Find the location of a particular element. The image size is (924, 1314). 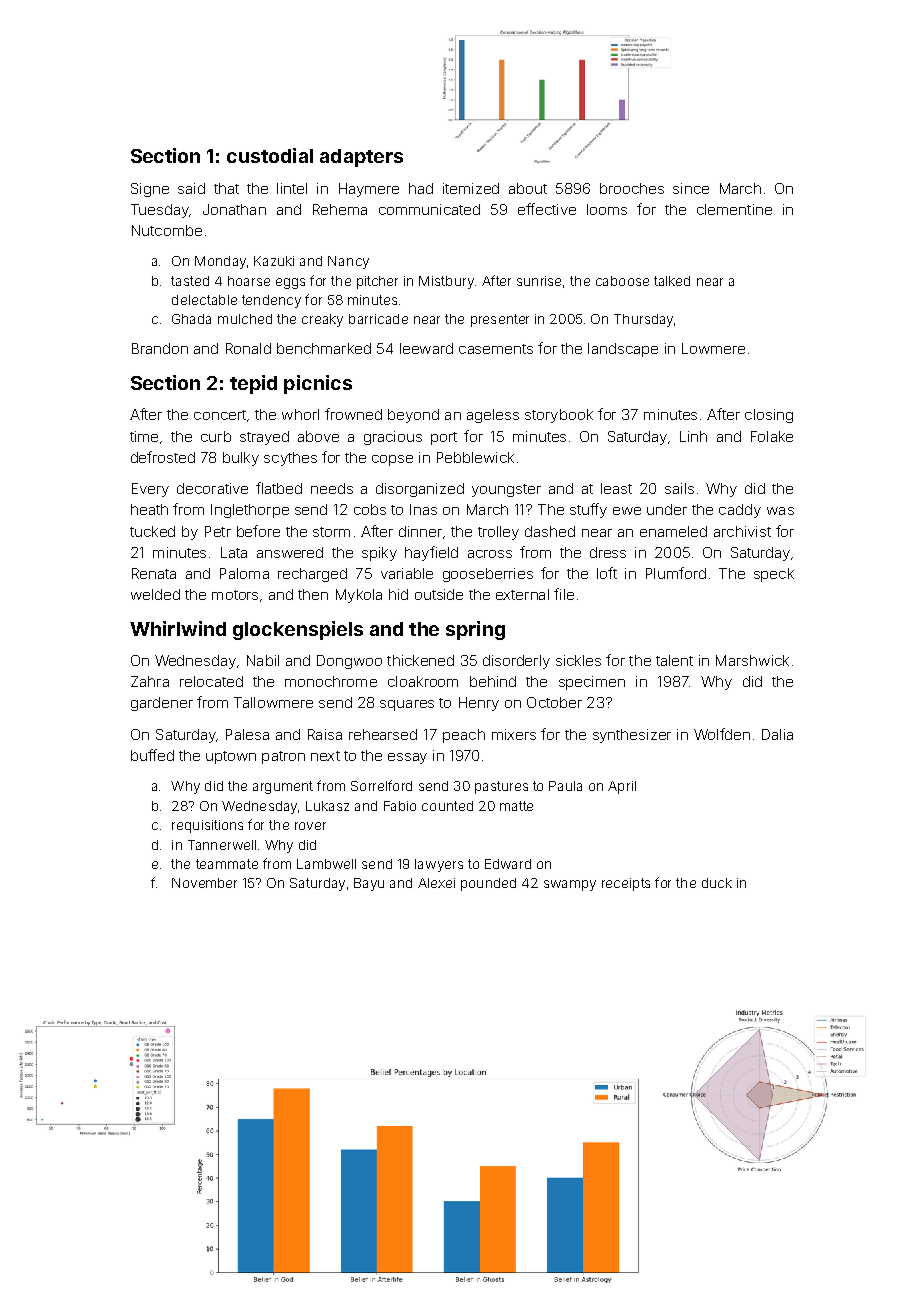

Edward is located at coordinates (508, 864).
